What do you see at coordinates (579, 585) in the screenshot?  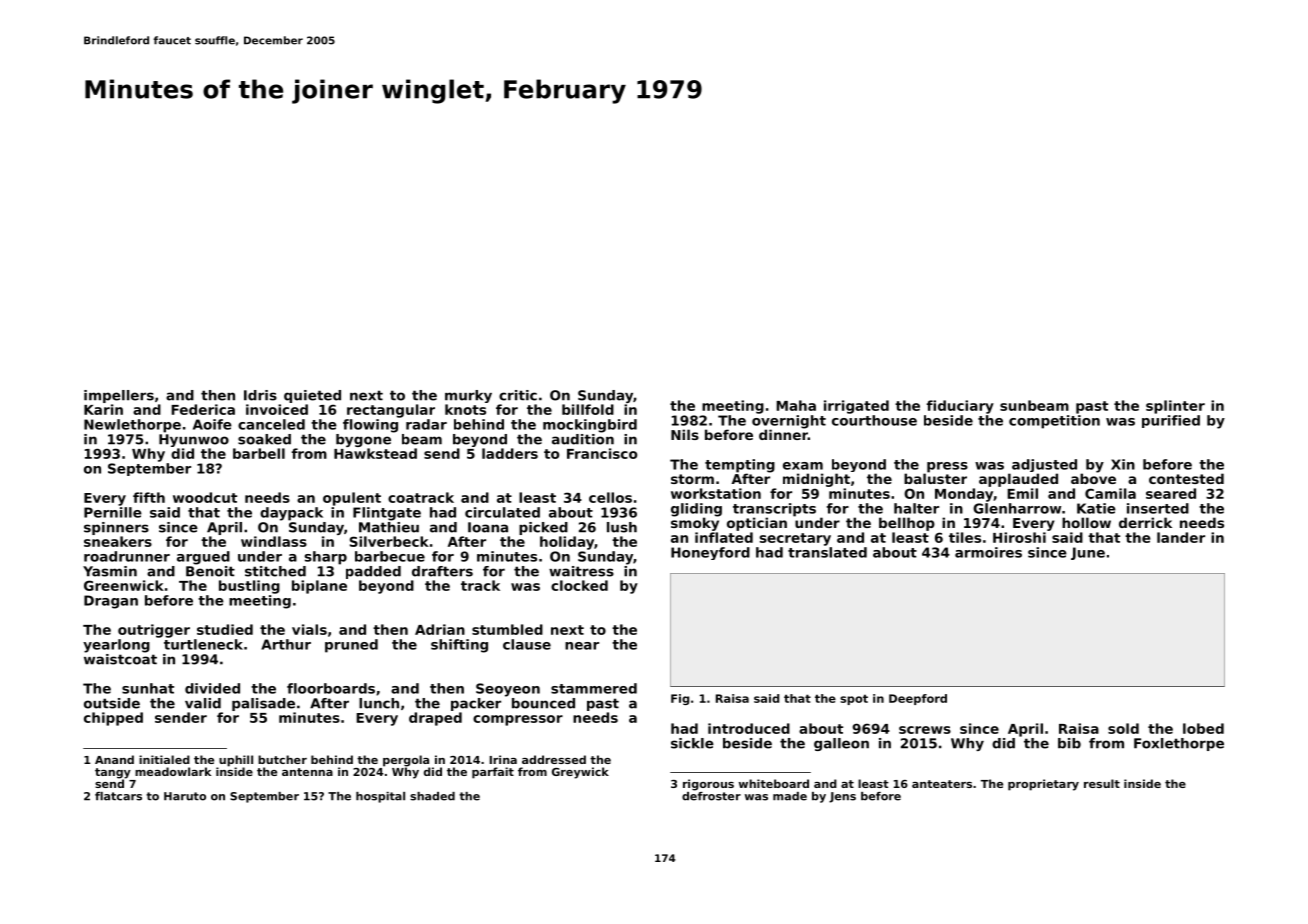 I see `clocked` at bounding box center [579, 585].
